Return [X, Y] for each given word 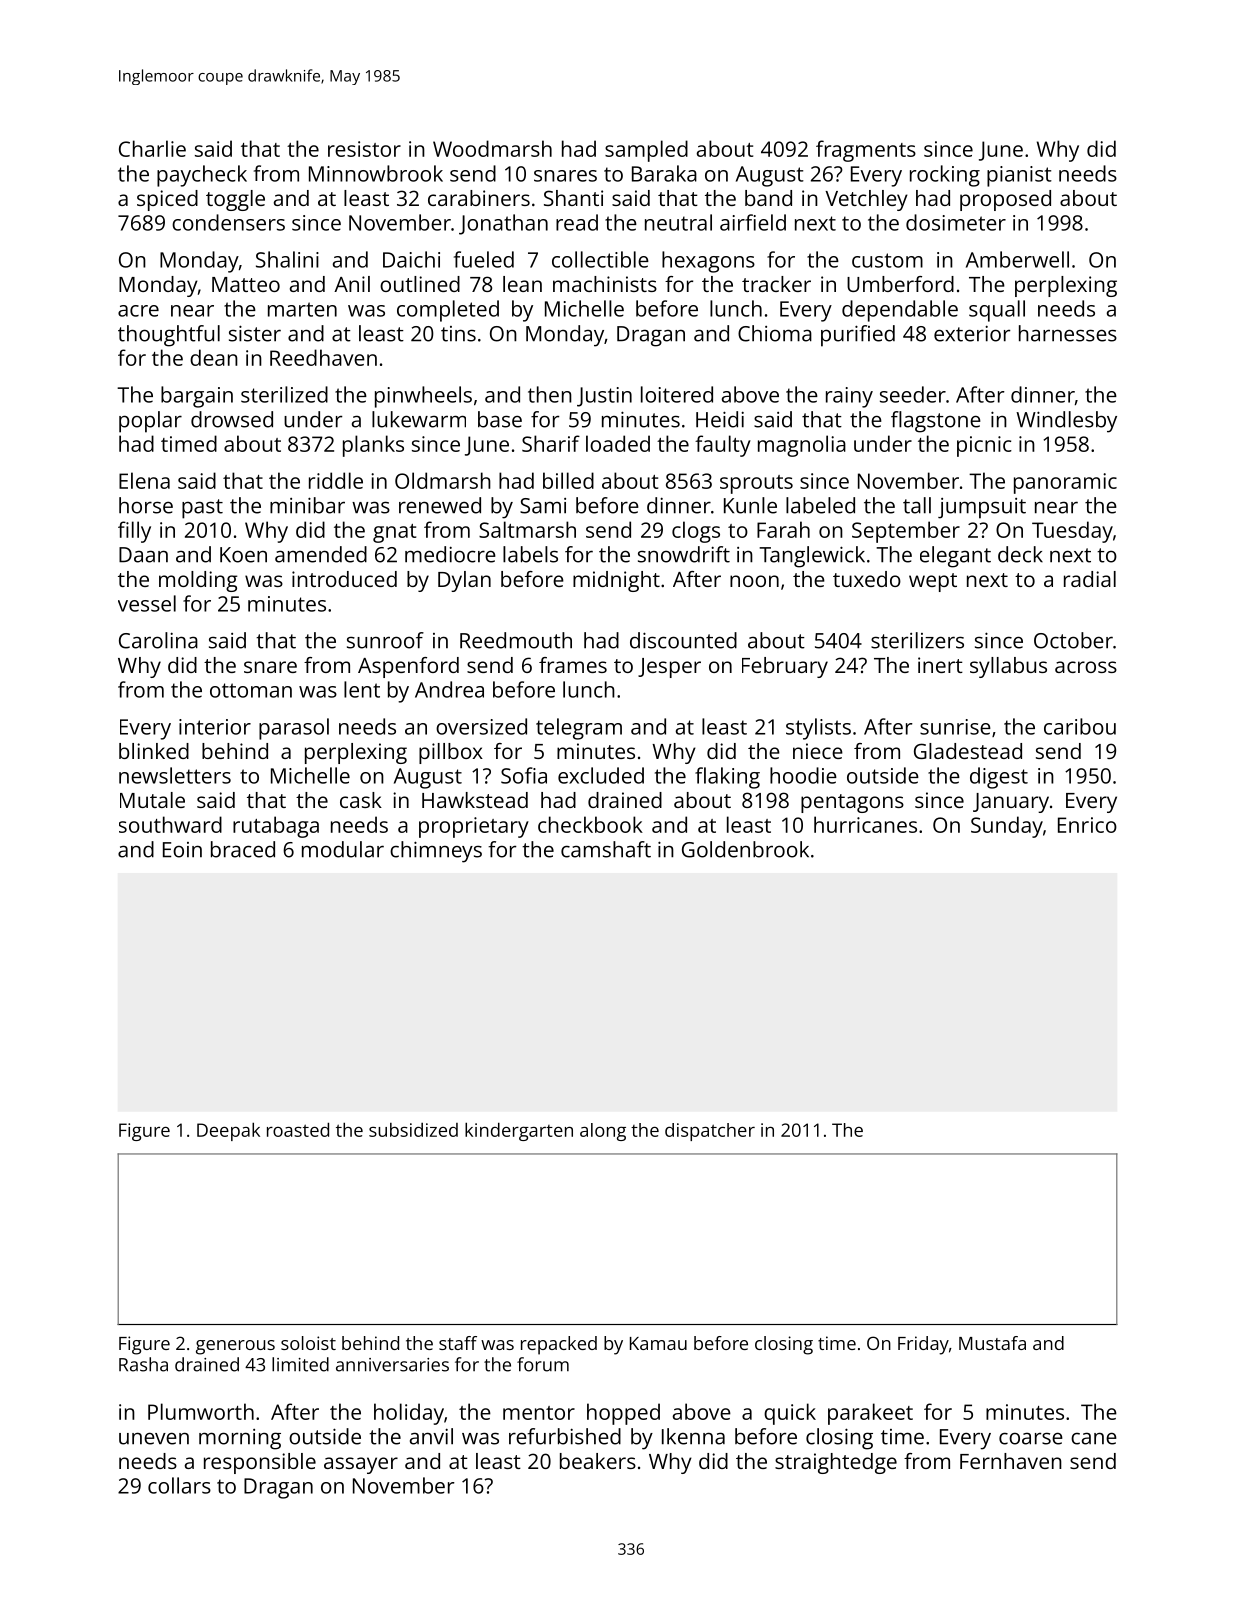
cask [361, 800]
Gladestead [968, 751]
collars [179, 1485]
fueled [484, 259]
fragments [866, 151]
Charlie [152, 148]
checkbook [590, 824]
